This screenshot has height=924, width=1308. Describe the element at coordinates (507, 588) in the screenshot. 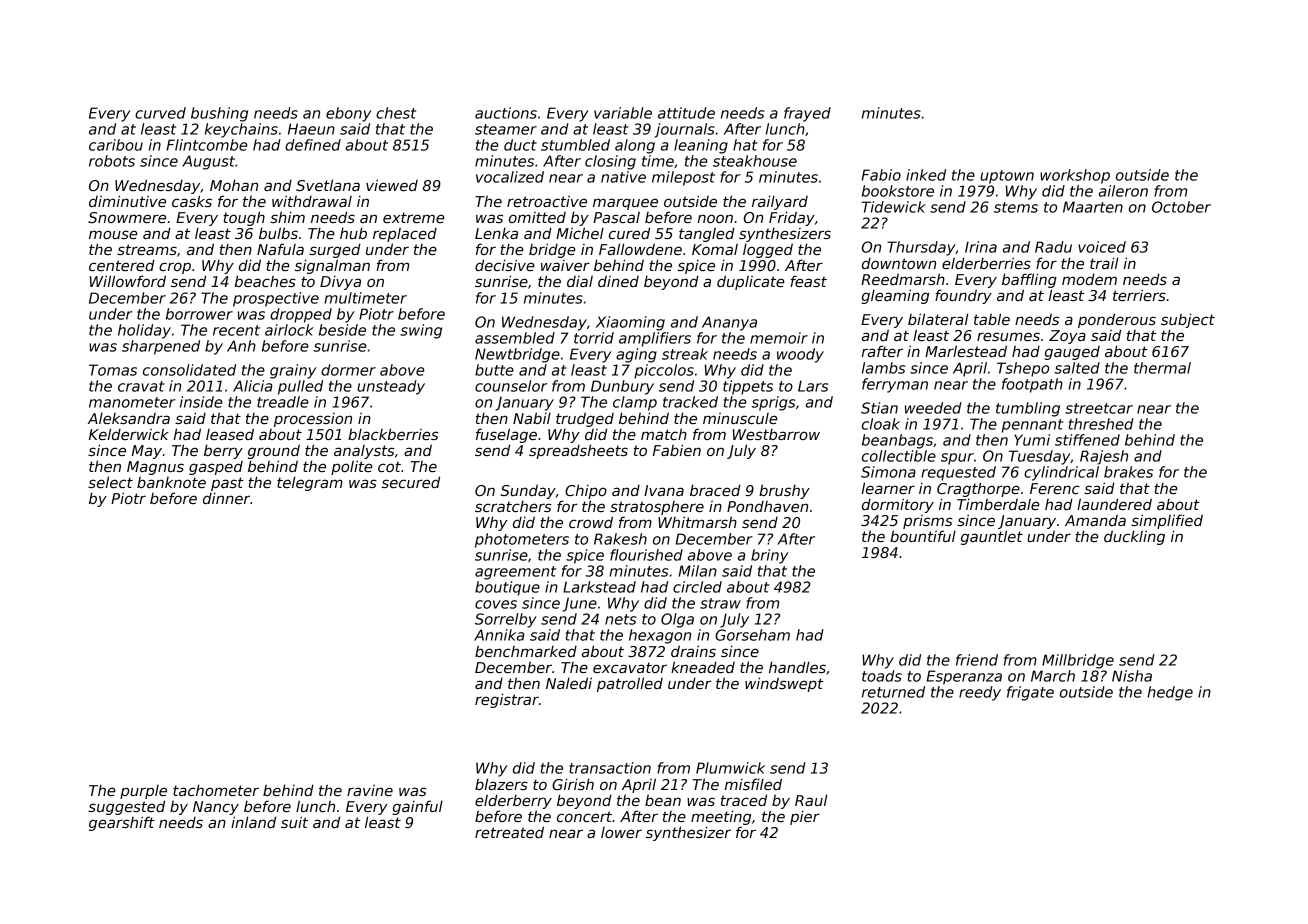

I see `boutique` at that location.
